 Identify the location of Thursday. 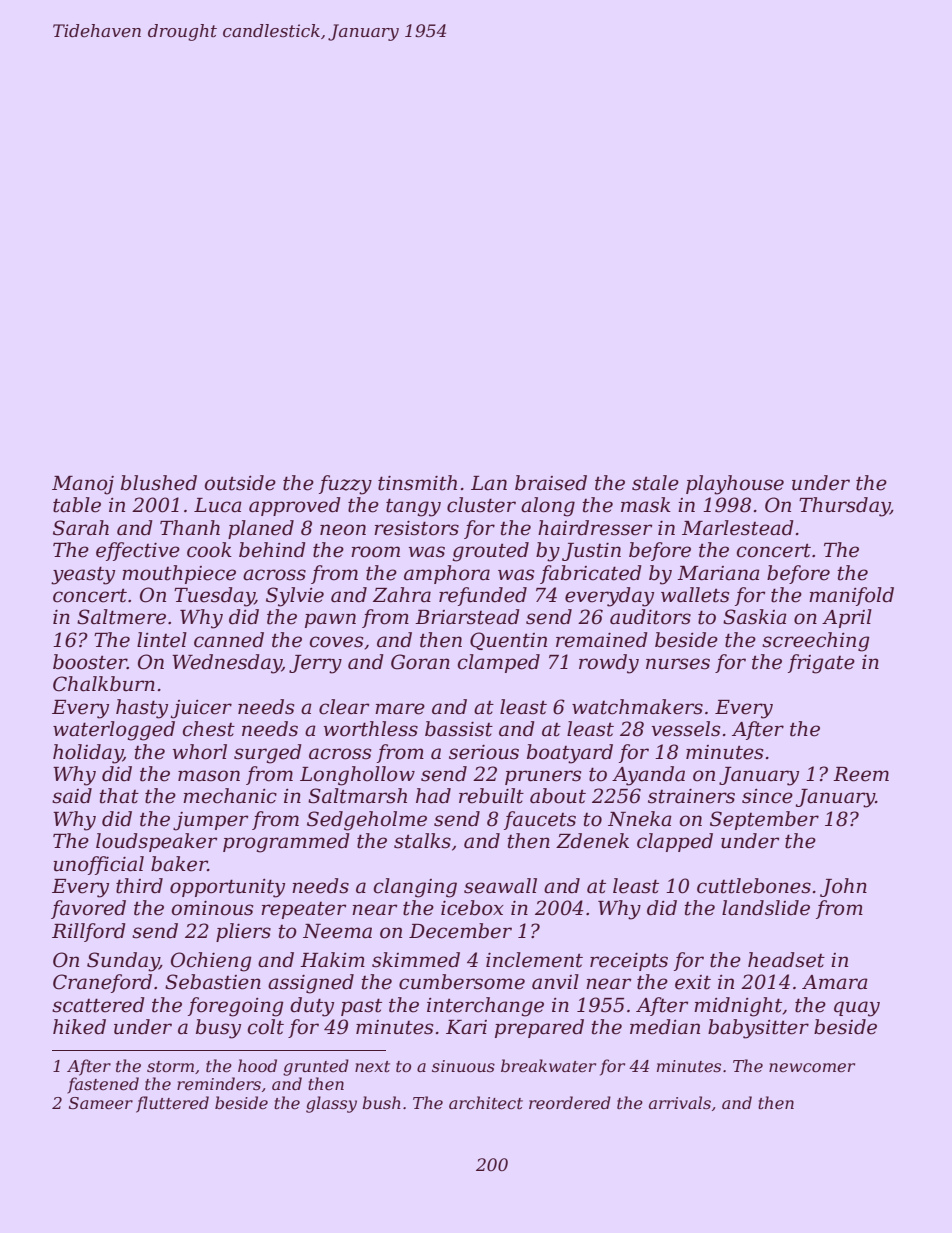
(844, 507).
